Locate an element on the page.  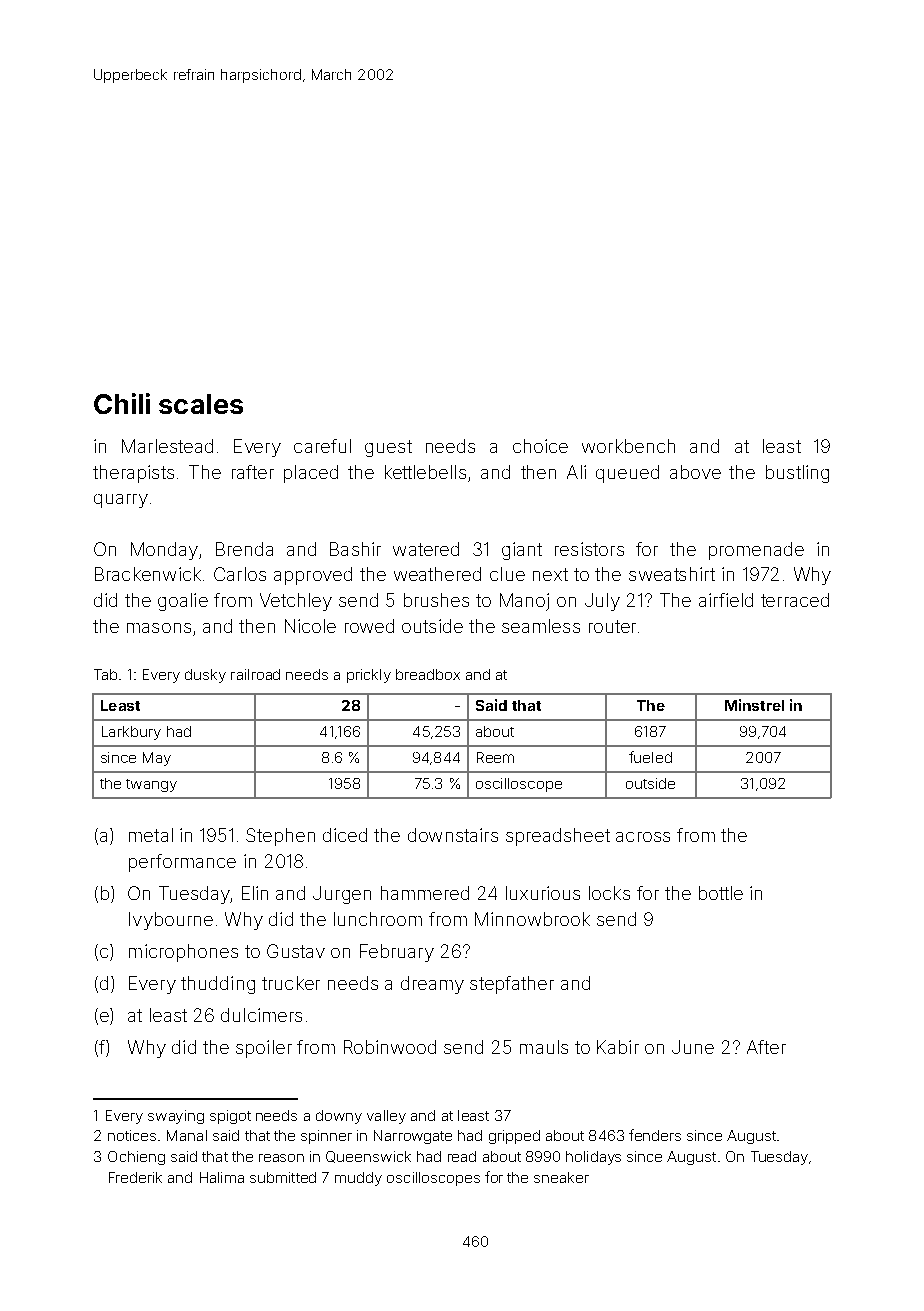
valley is located at coordinates (386, 1117).
